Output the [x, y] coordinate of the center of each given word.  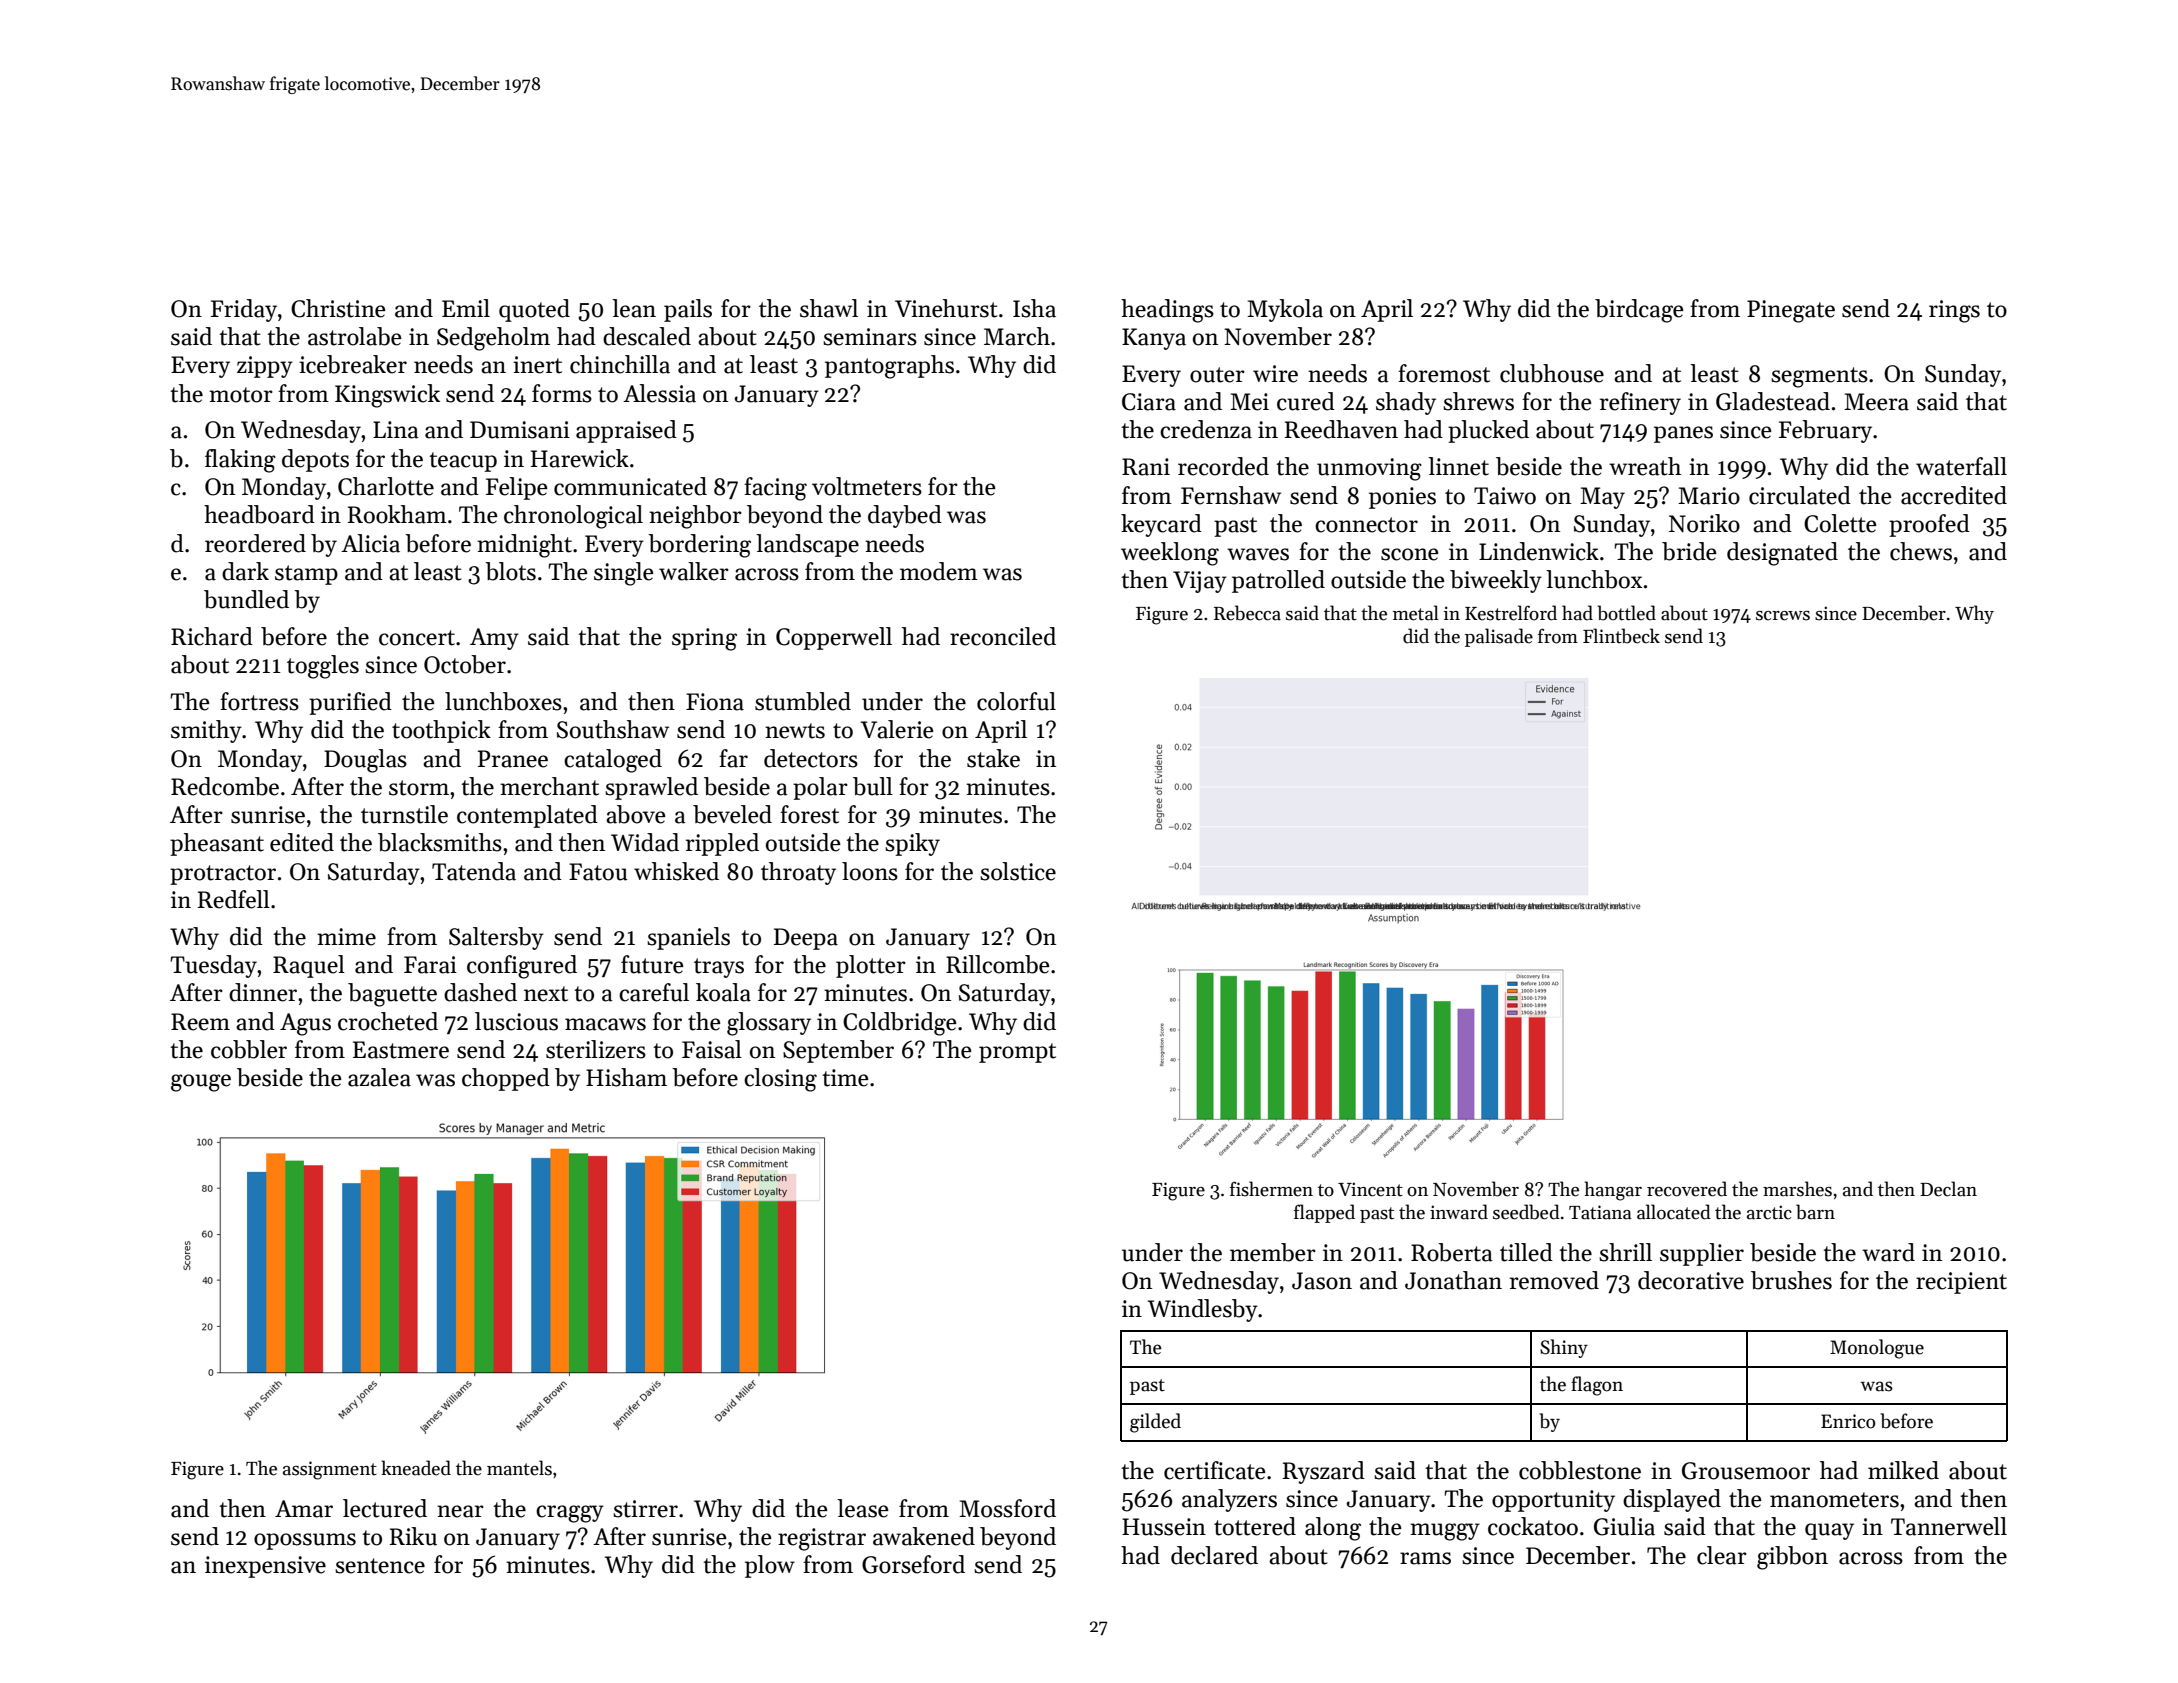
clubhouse [1552, 373]
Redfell [234, 899]
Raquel [309, 966]
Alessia [659, 393]
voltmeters [867, 486]
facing [775, 489]
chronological [573, 517]
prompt [1017, 1053]
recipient [1961, 1283]
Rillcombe [998, 964]
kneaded [416, 1468]
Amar [304, 1509]
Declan [1948, 1189]
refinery [1640, 403]
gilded [1155, 1423]
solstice [1018, 871]
